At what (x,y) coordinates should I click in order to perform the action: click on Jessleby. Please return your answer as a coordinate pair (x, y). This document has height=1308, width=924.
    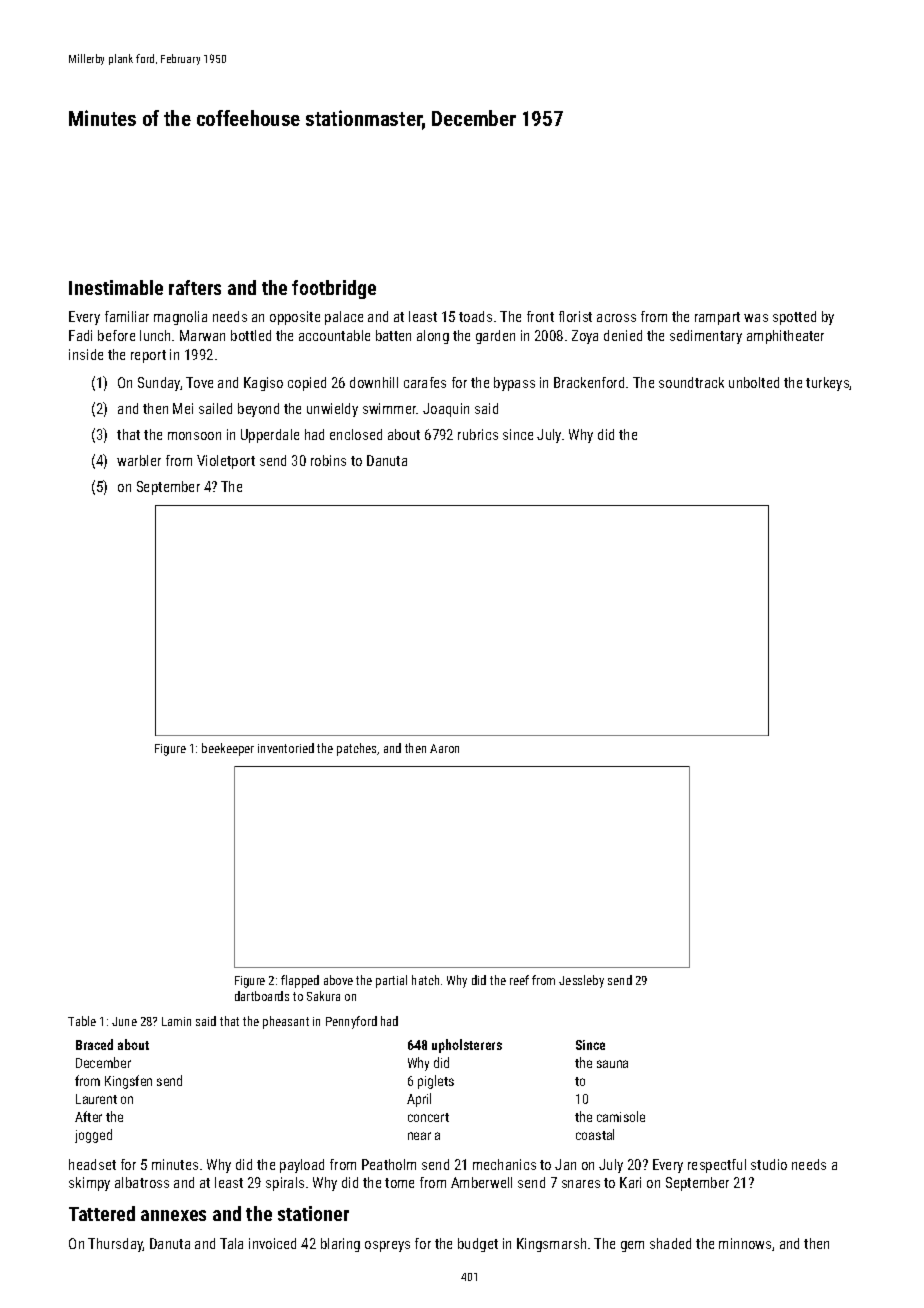
    Looking at the image, I should click on (581, 981).
